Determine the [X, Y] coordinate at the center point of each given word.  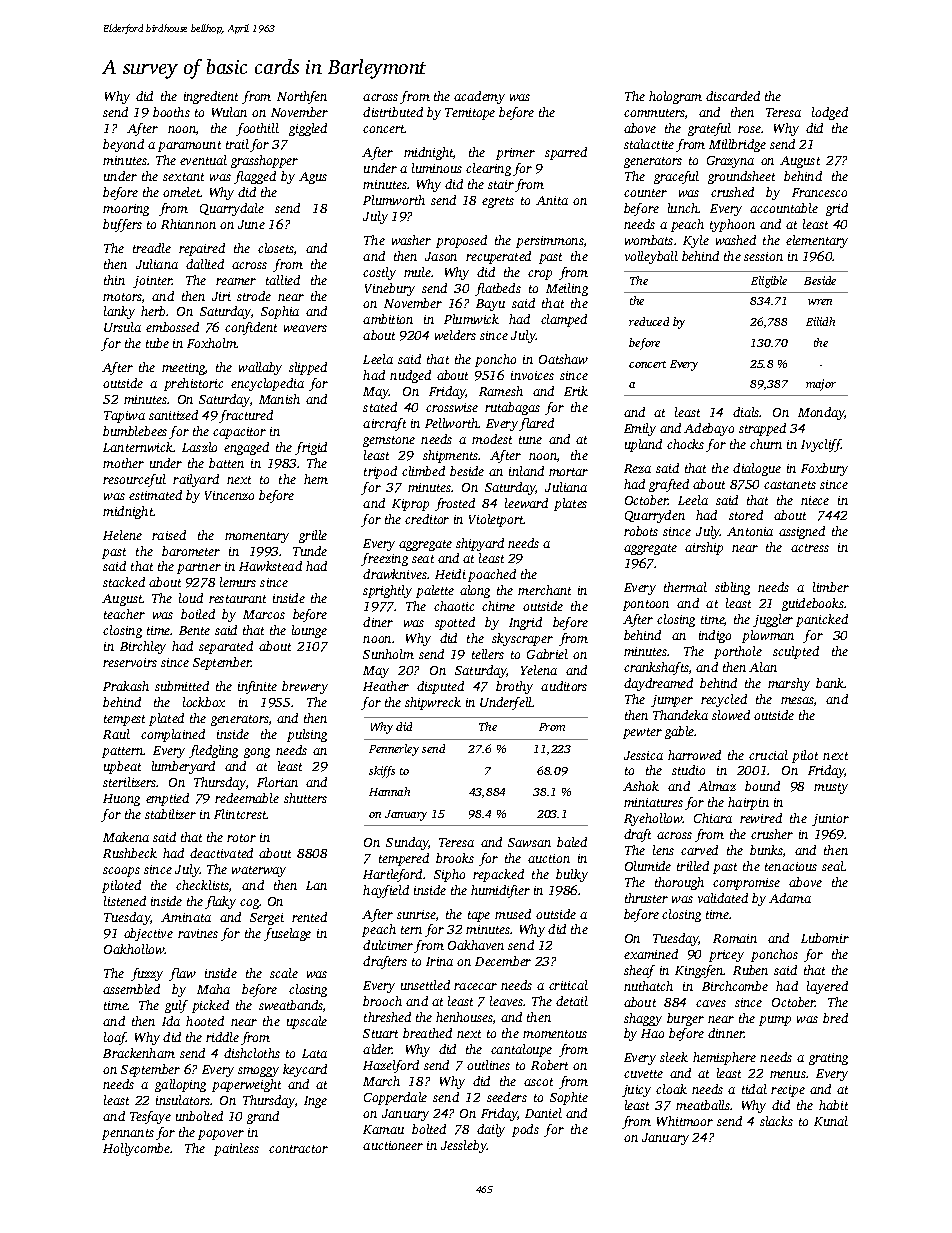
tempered [404, 859]
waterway [259, 871]
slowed [731, 715]
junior [830, 820]
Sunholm [388, 654]
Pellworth [452, 423]
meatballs [703, 1105]
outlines [488, 1065]
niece [815, 500]
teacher [124, 614]
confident [251, 328]
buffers [122, 225]
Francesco [819, 192]
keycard [305, 1070]
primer [515, 154]
